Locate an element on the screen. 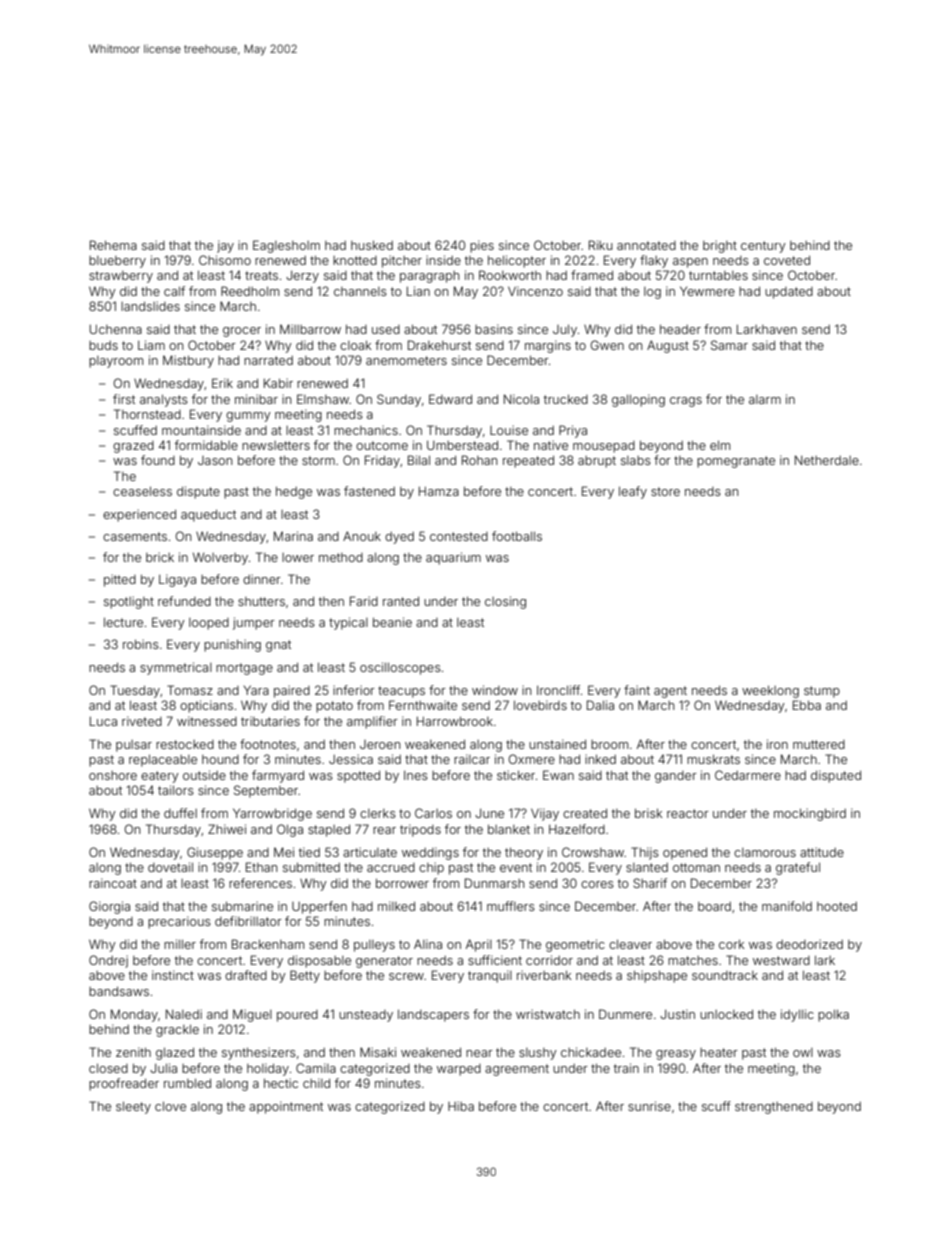 The width and height of the screenshot is (952, 1233). updated is located at coordinates (789, 293).
